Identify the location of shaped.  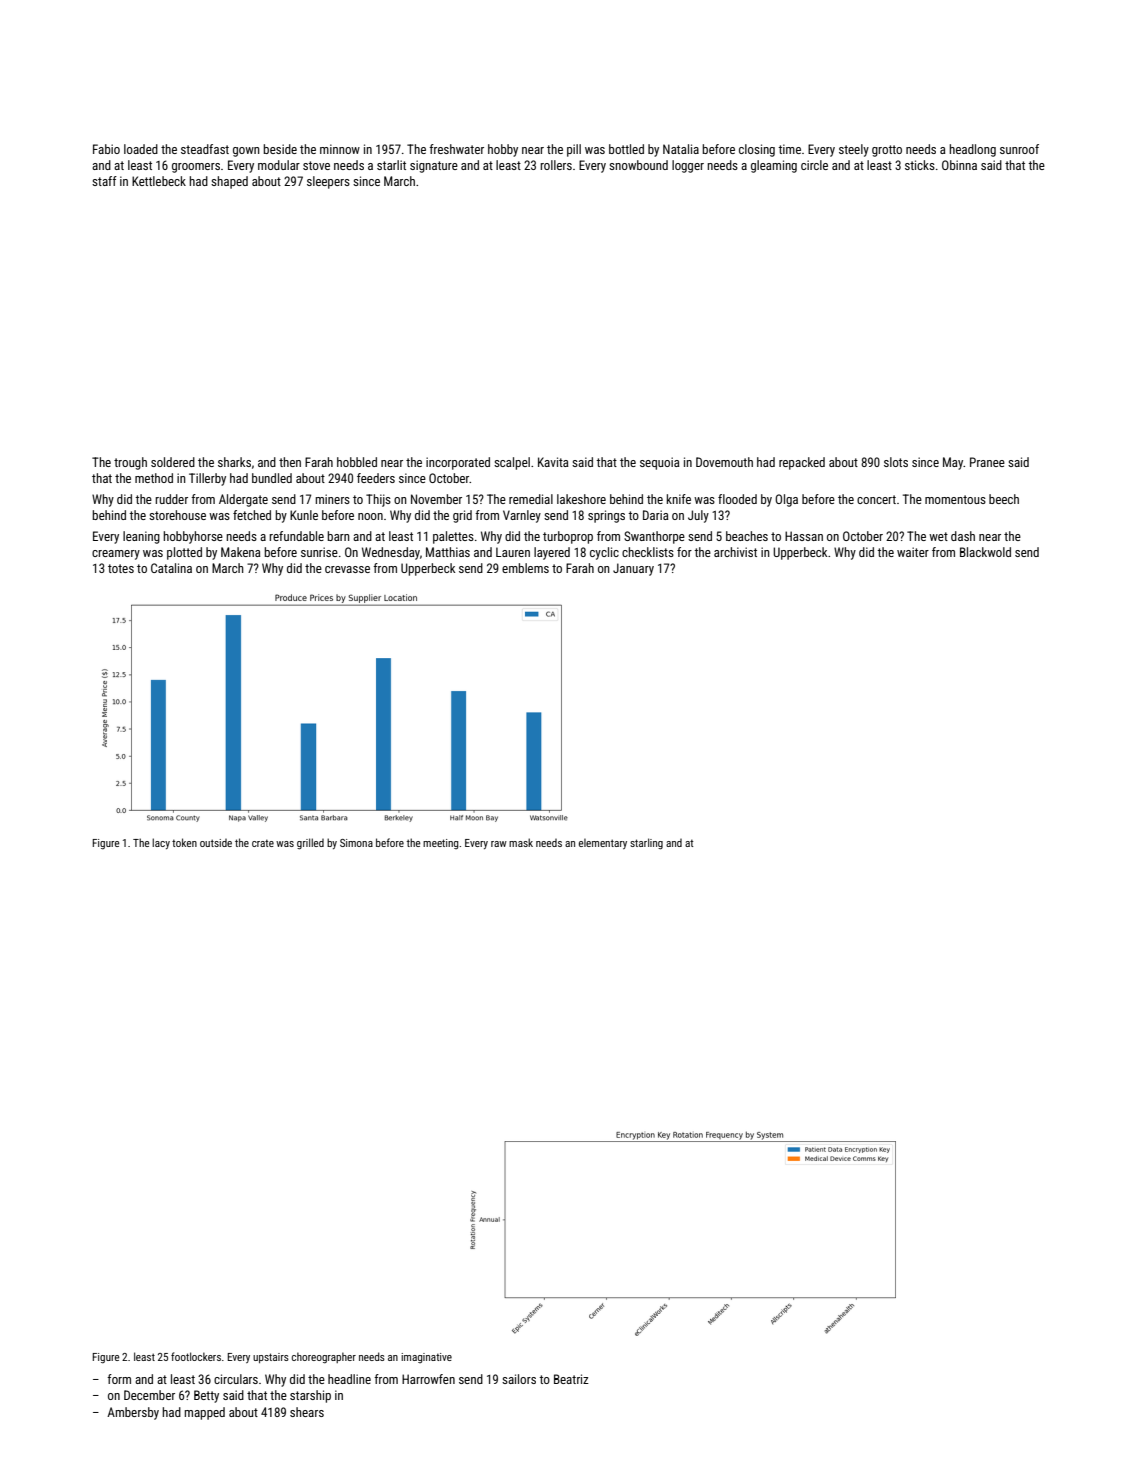
(229, 182).
